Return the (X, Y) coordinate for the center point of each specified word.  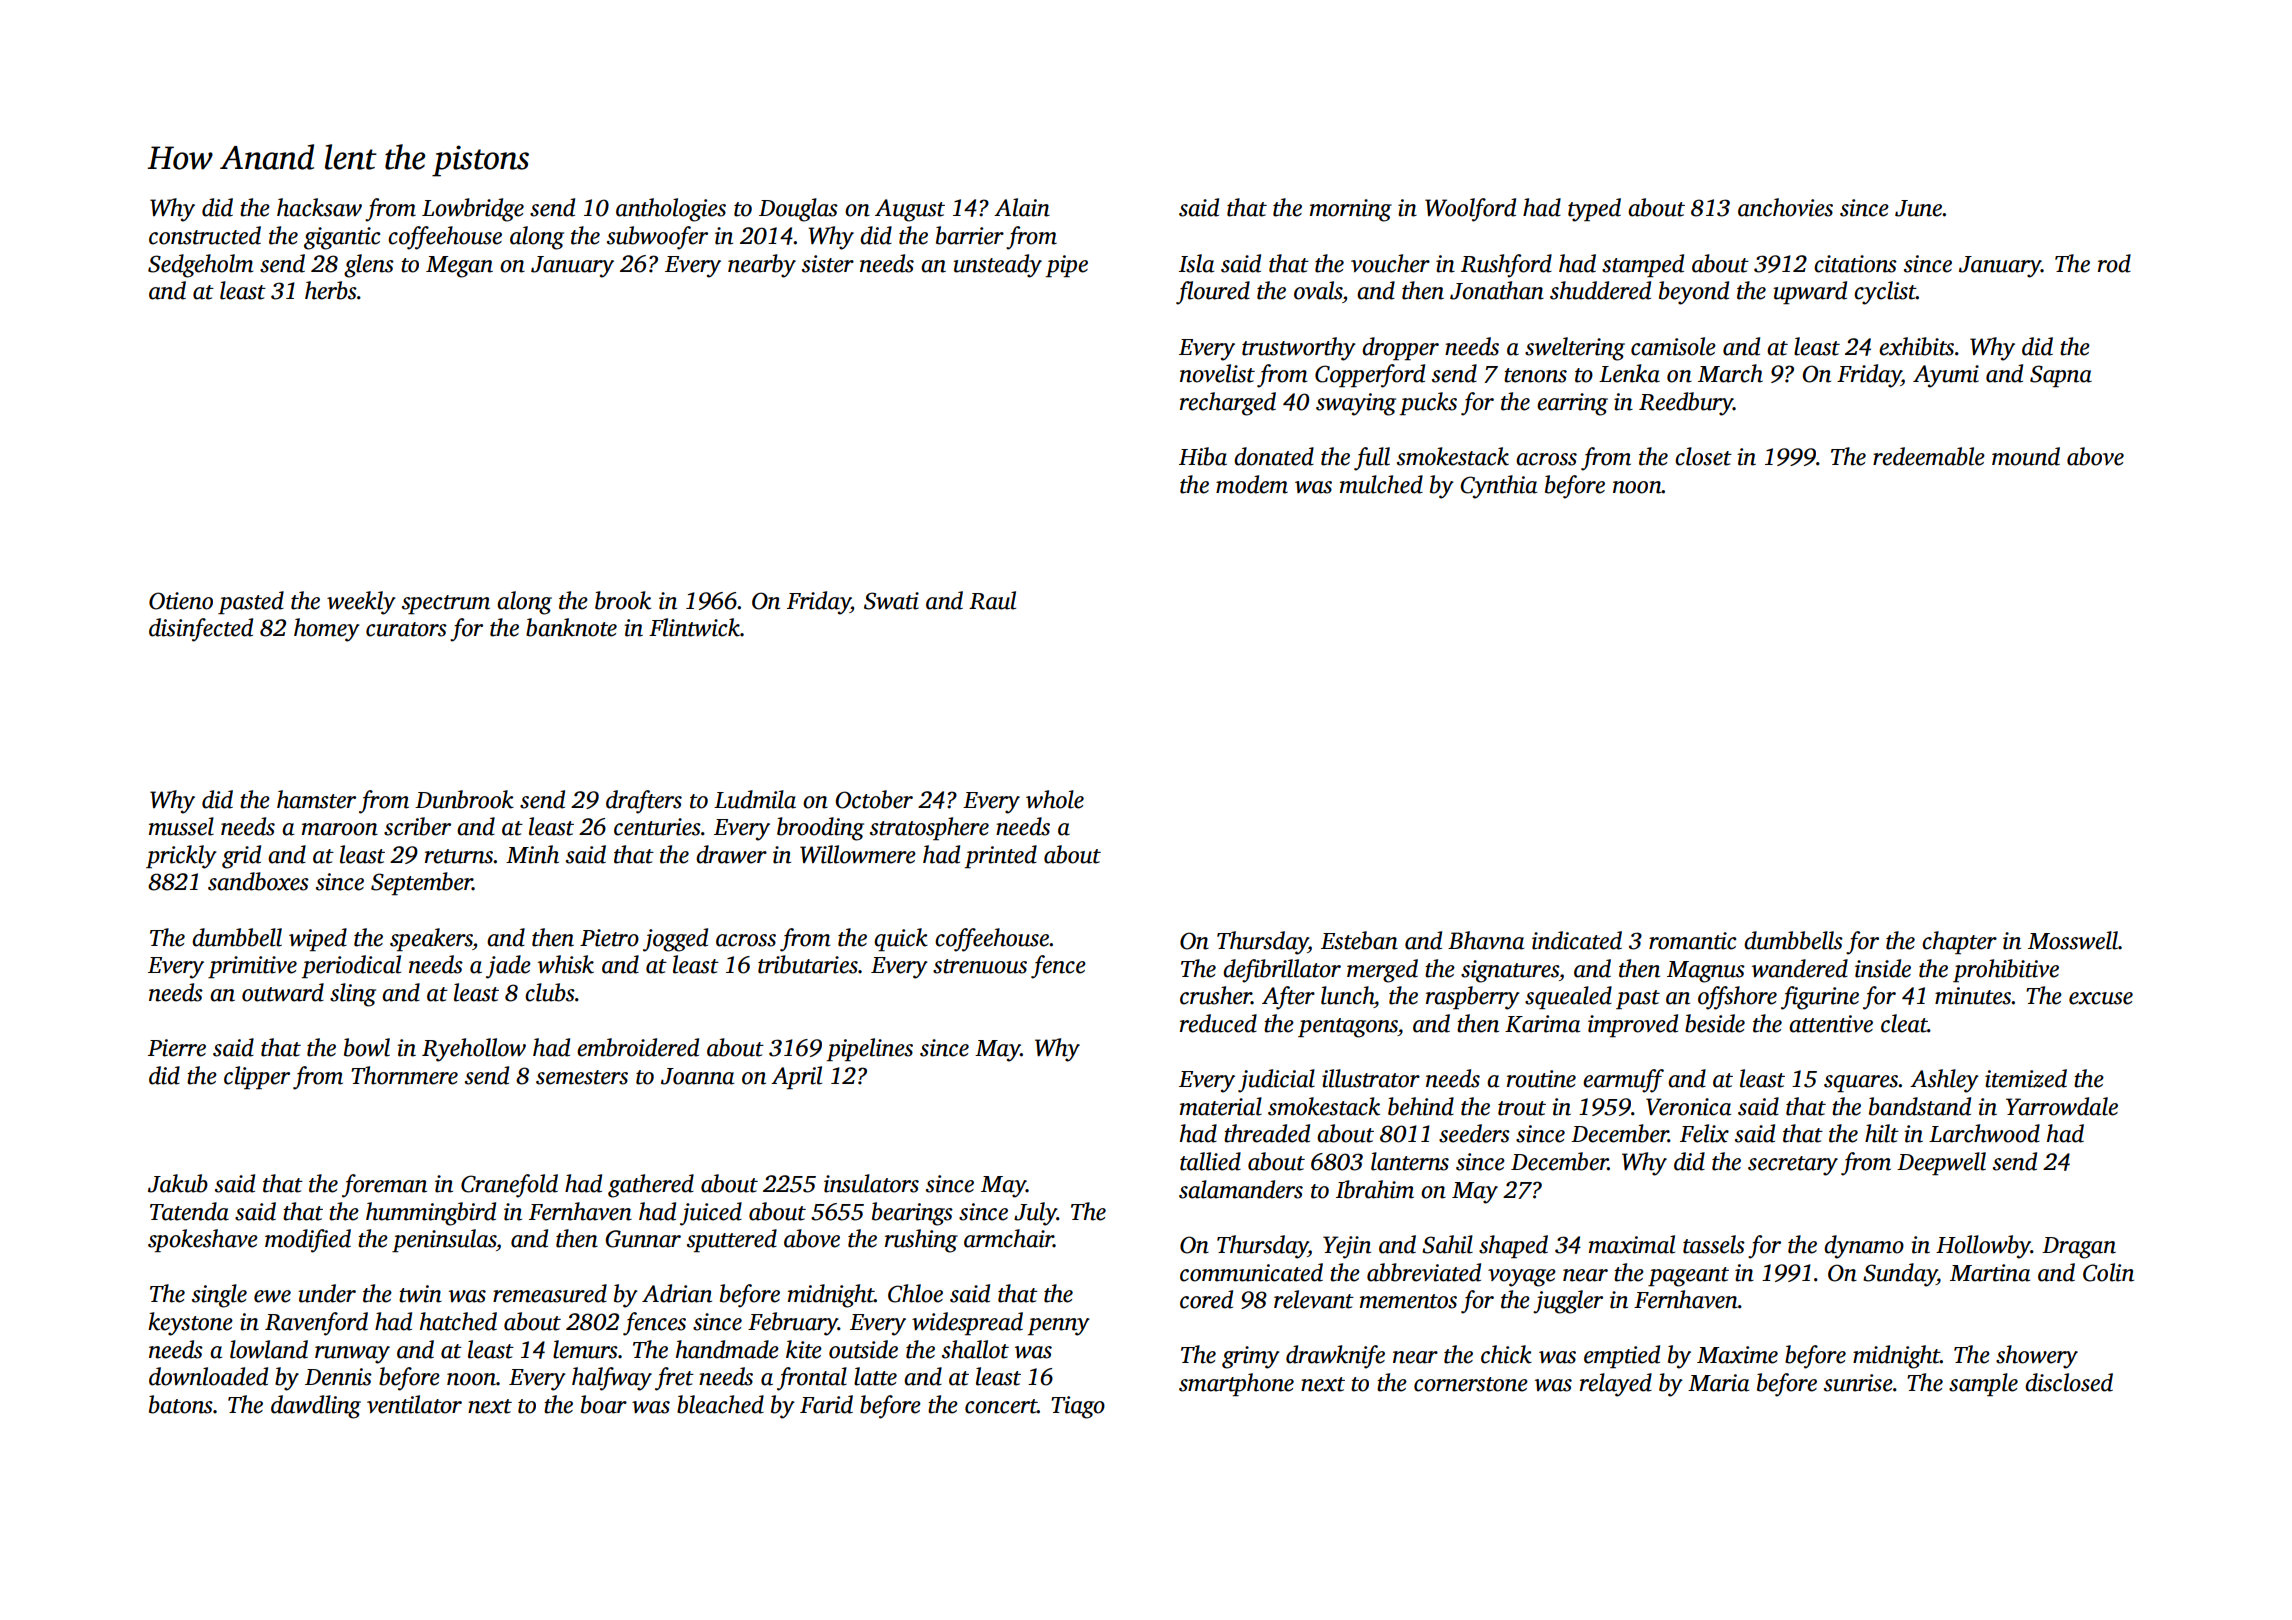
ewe (272, 1296)
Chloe (915, 1293)
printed (1001, 856)
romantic (1693, 941)
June (1919, 208)
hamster (316, 799)
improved (1633, 1025)
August (910, 210)
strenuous (980, 966)
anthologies (671, 210)
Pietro (609, 938)
